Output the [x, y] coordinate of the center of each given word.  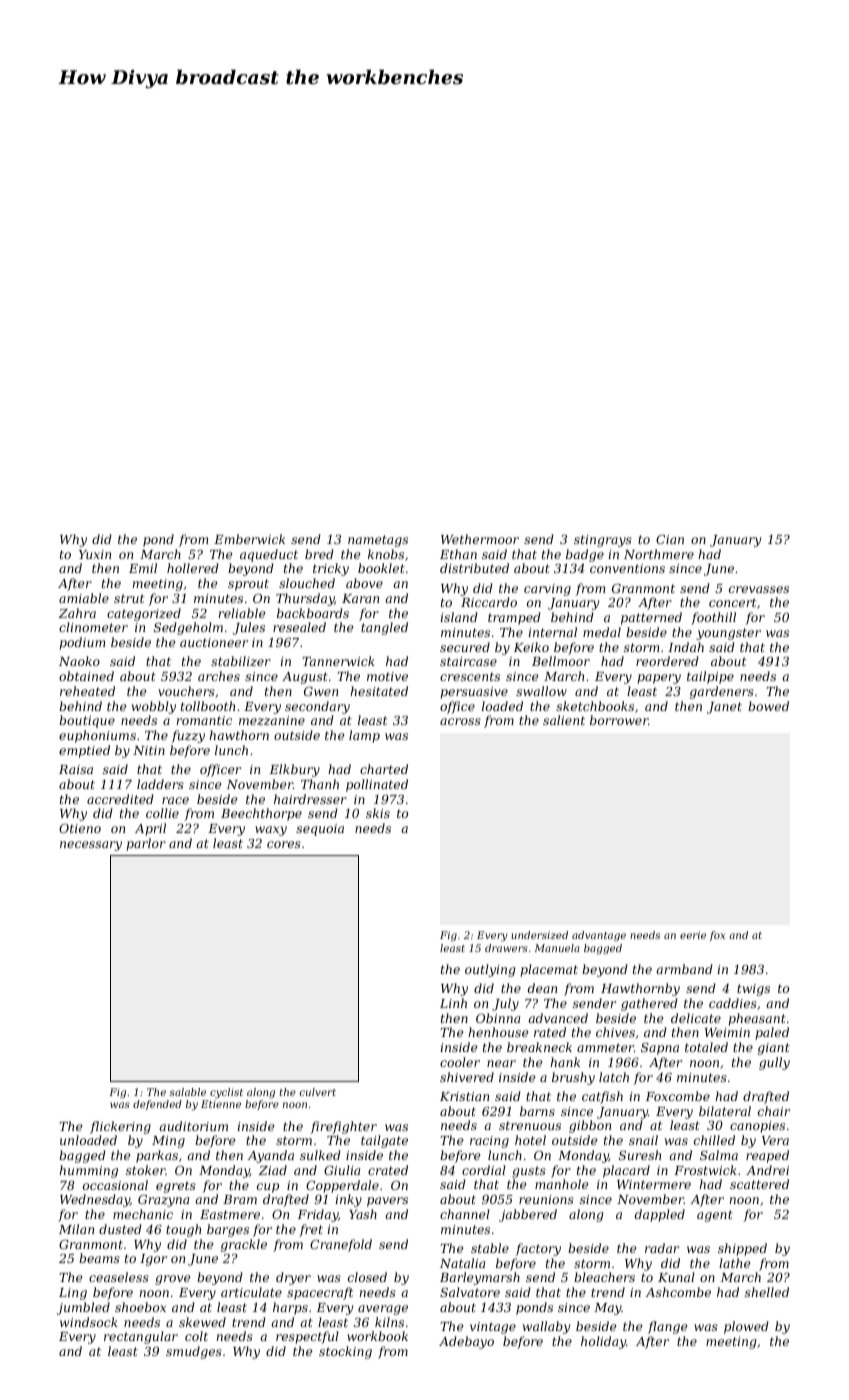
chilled [714, 1140]
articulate [251, 1292]
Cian [670, 539]
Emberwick [249, 539]
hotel [530, 1140]
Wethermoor [480, 539]
